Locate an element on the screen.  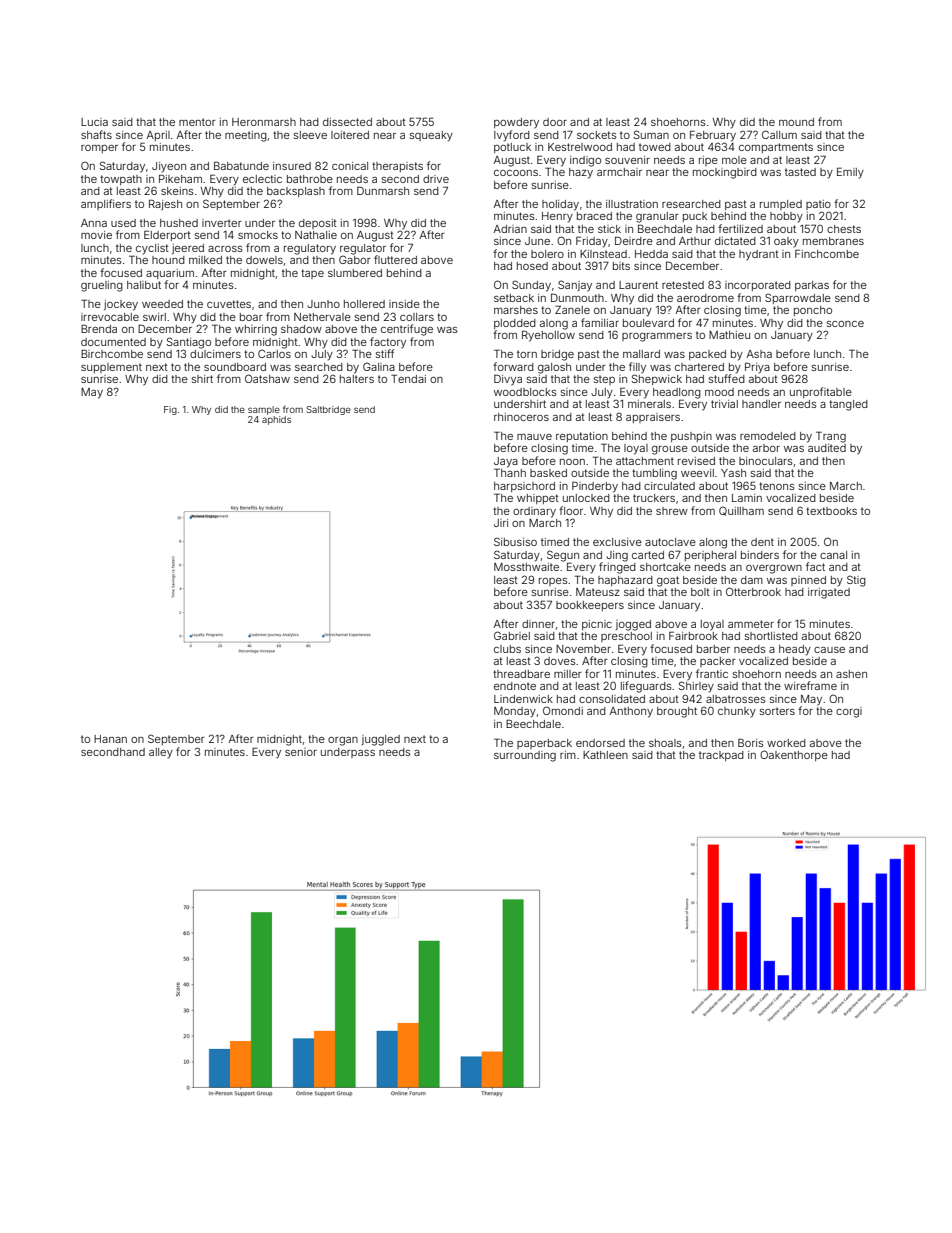
alley is located at coordinates (161, 753).
